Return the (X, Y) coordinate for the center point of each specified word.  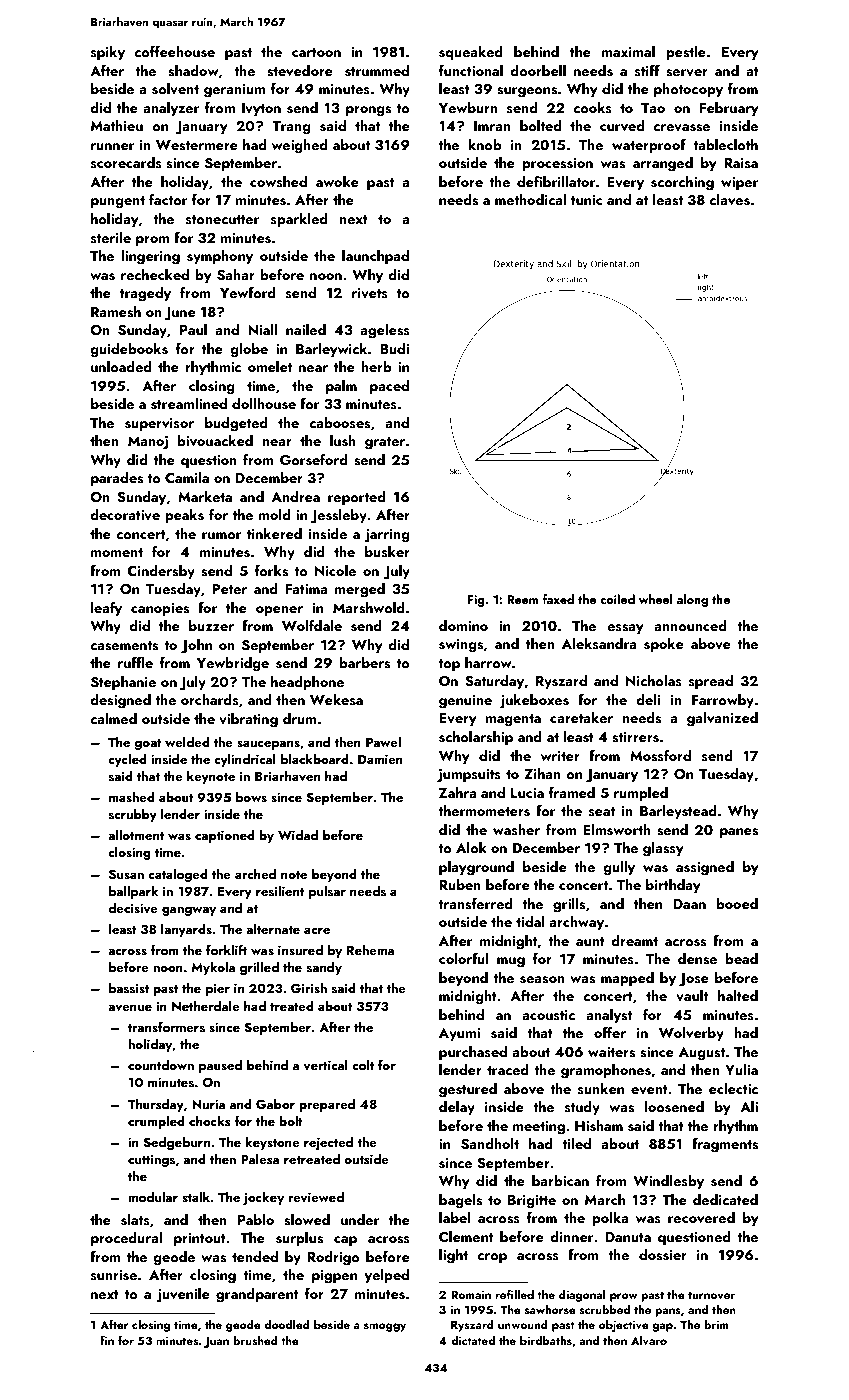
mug (511, 962)
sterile (111, 238)
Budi (394, 348)
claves (729, 200)
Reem (522, 599)
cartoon (316, 52)
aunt (590, 941)
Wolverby (691, 1034)
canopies (160, 609)
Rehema (370, 950)
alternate (273, 929)
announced (690, 625)
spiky (108, 53)
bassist (129, 988)
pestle (686, 53)
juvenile (183, 1295)
